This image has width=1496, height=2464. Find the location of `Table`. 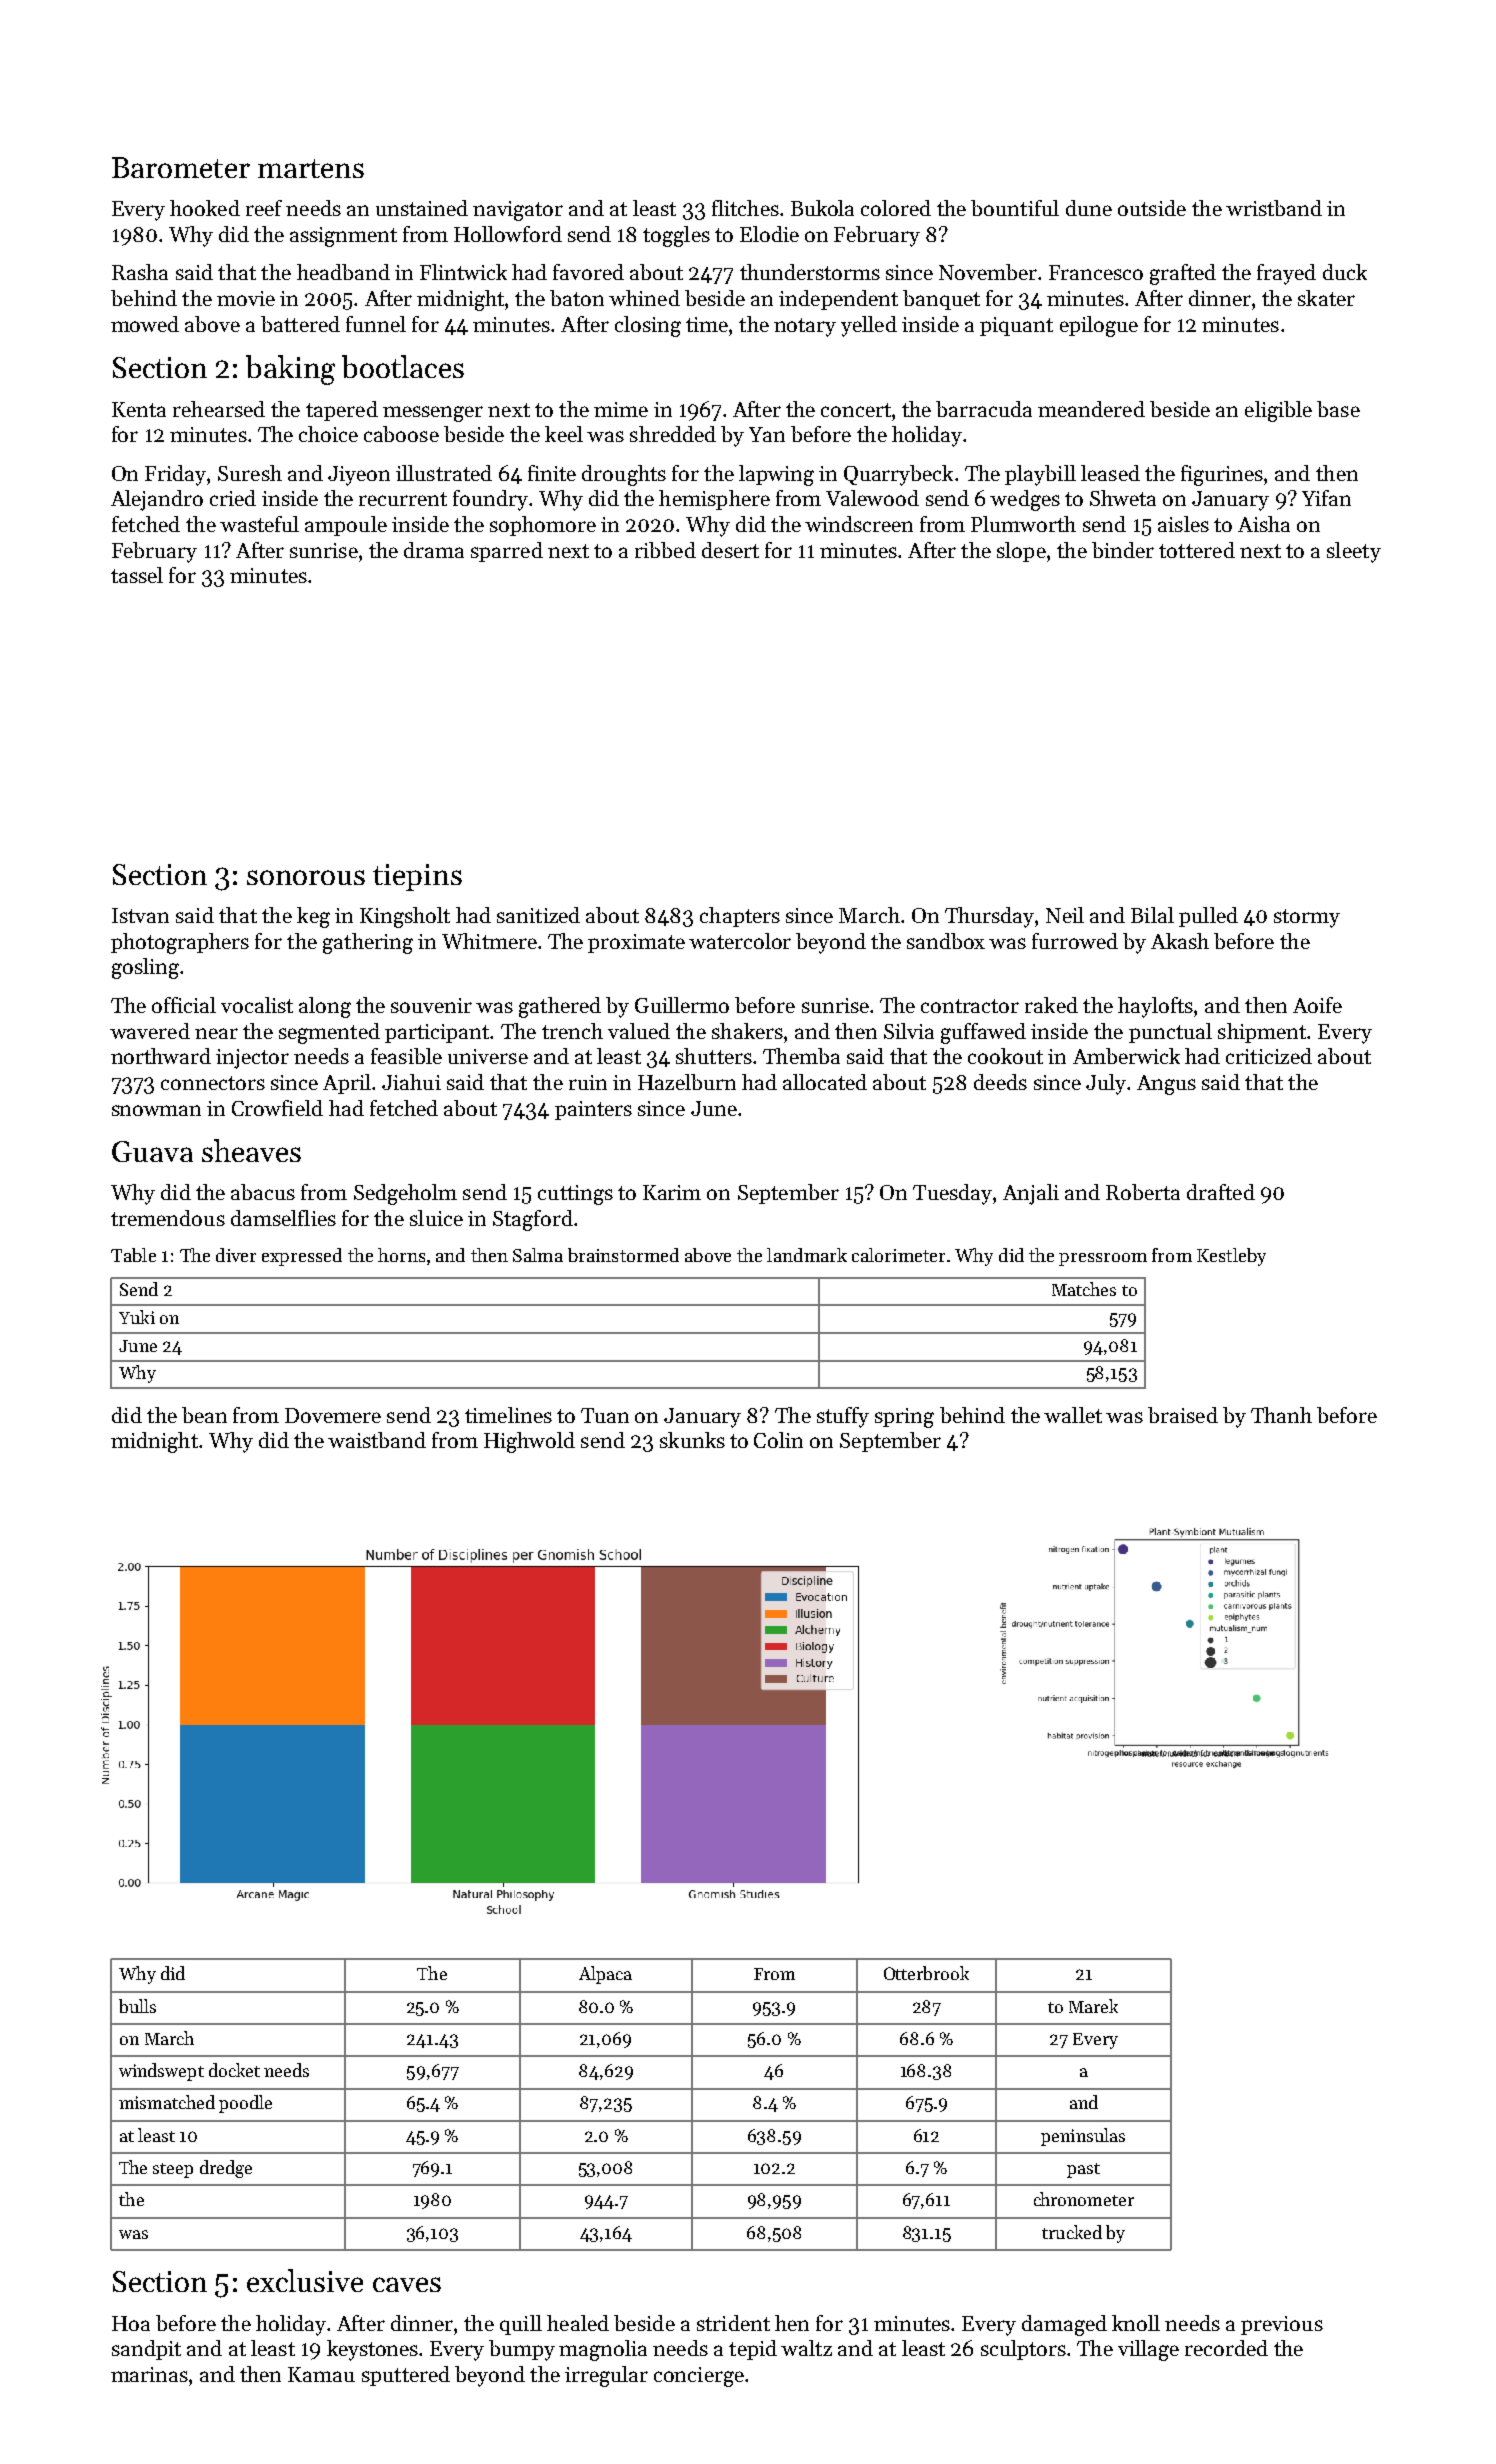

Table is located at coordinates (133, 1255).
